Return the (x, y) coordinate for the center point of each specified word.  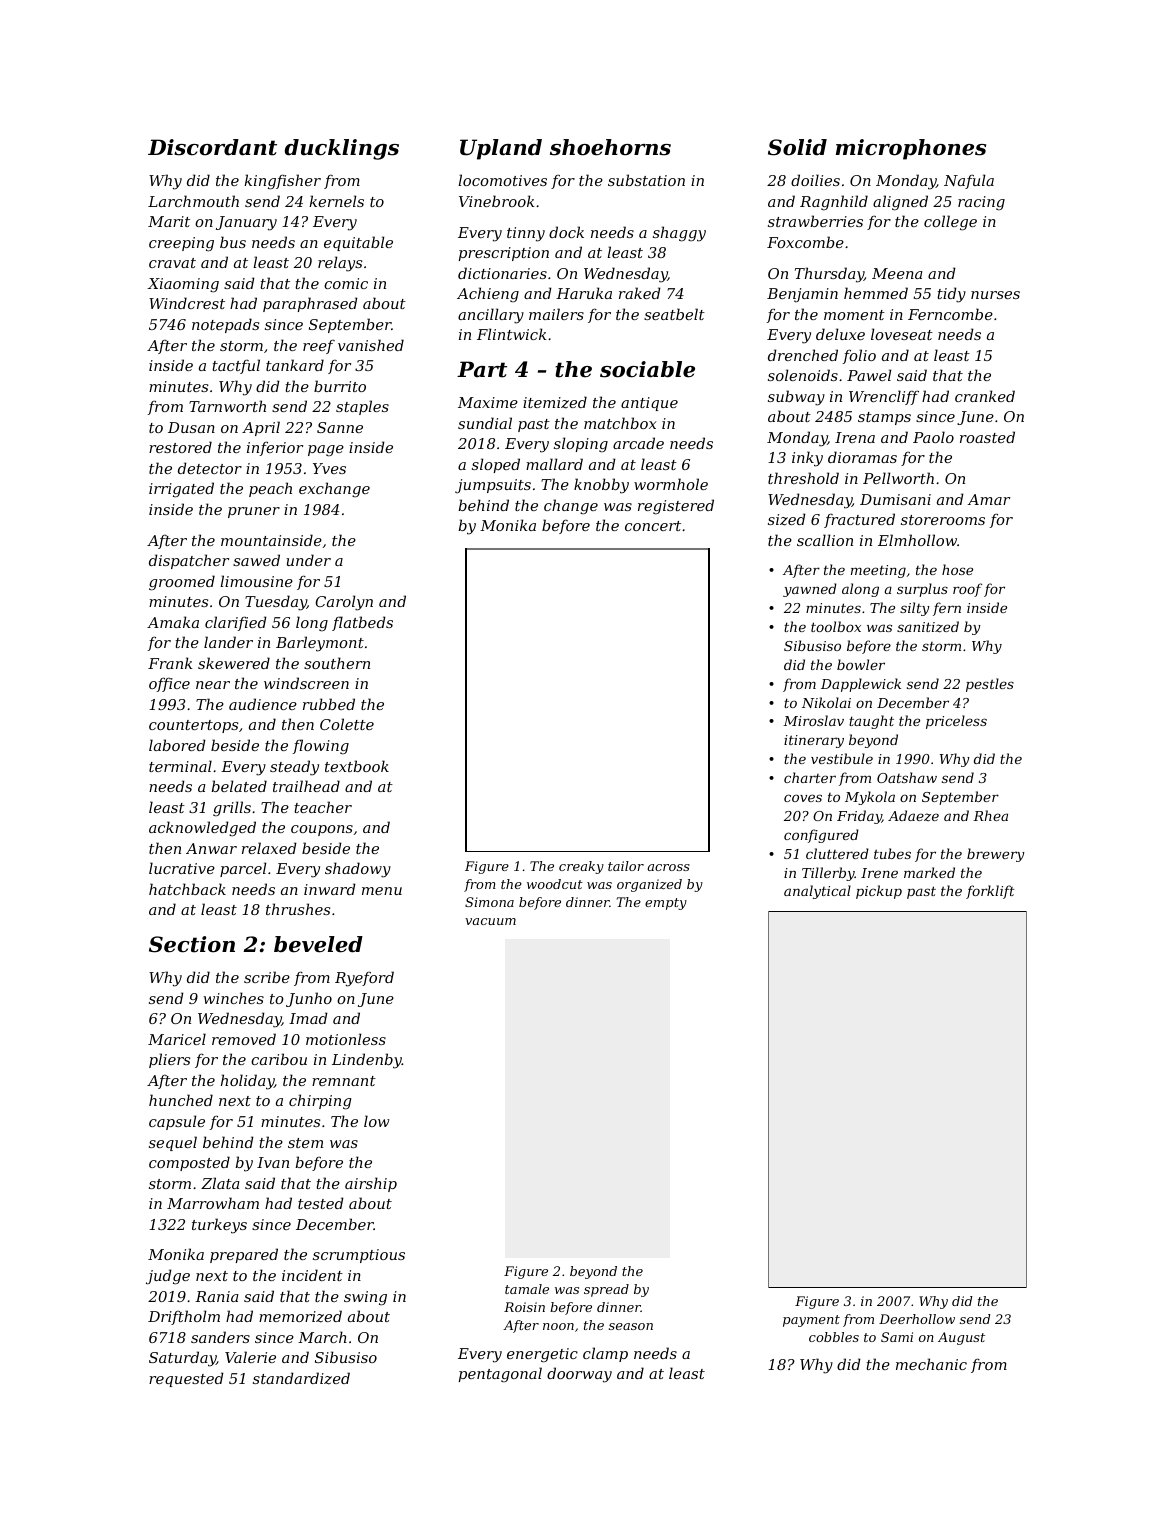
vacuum (490, 921)
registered (676, 507)
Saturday (182, 1359)
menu (382, 891)
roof (967, 590)
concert (653, 526)
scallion (825, 540)
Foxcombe (805, 242)
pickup (879, 892)
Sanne (340, 427)
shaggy (679, 234)
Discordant (212, 147)
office (169, 684)
